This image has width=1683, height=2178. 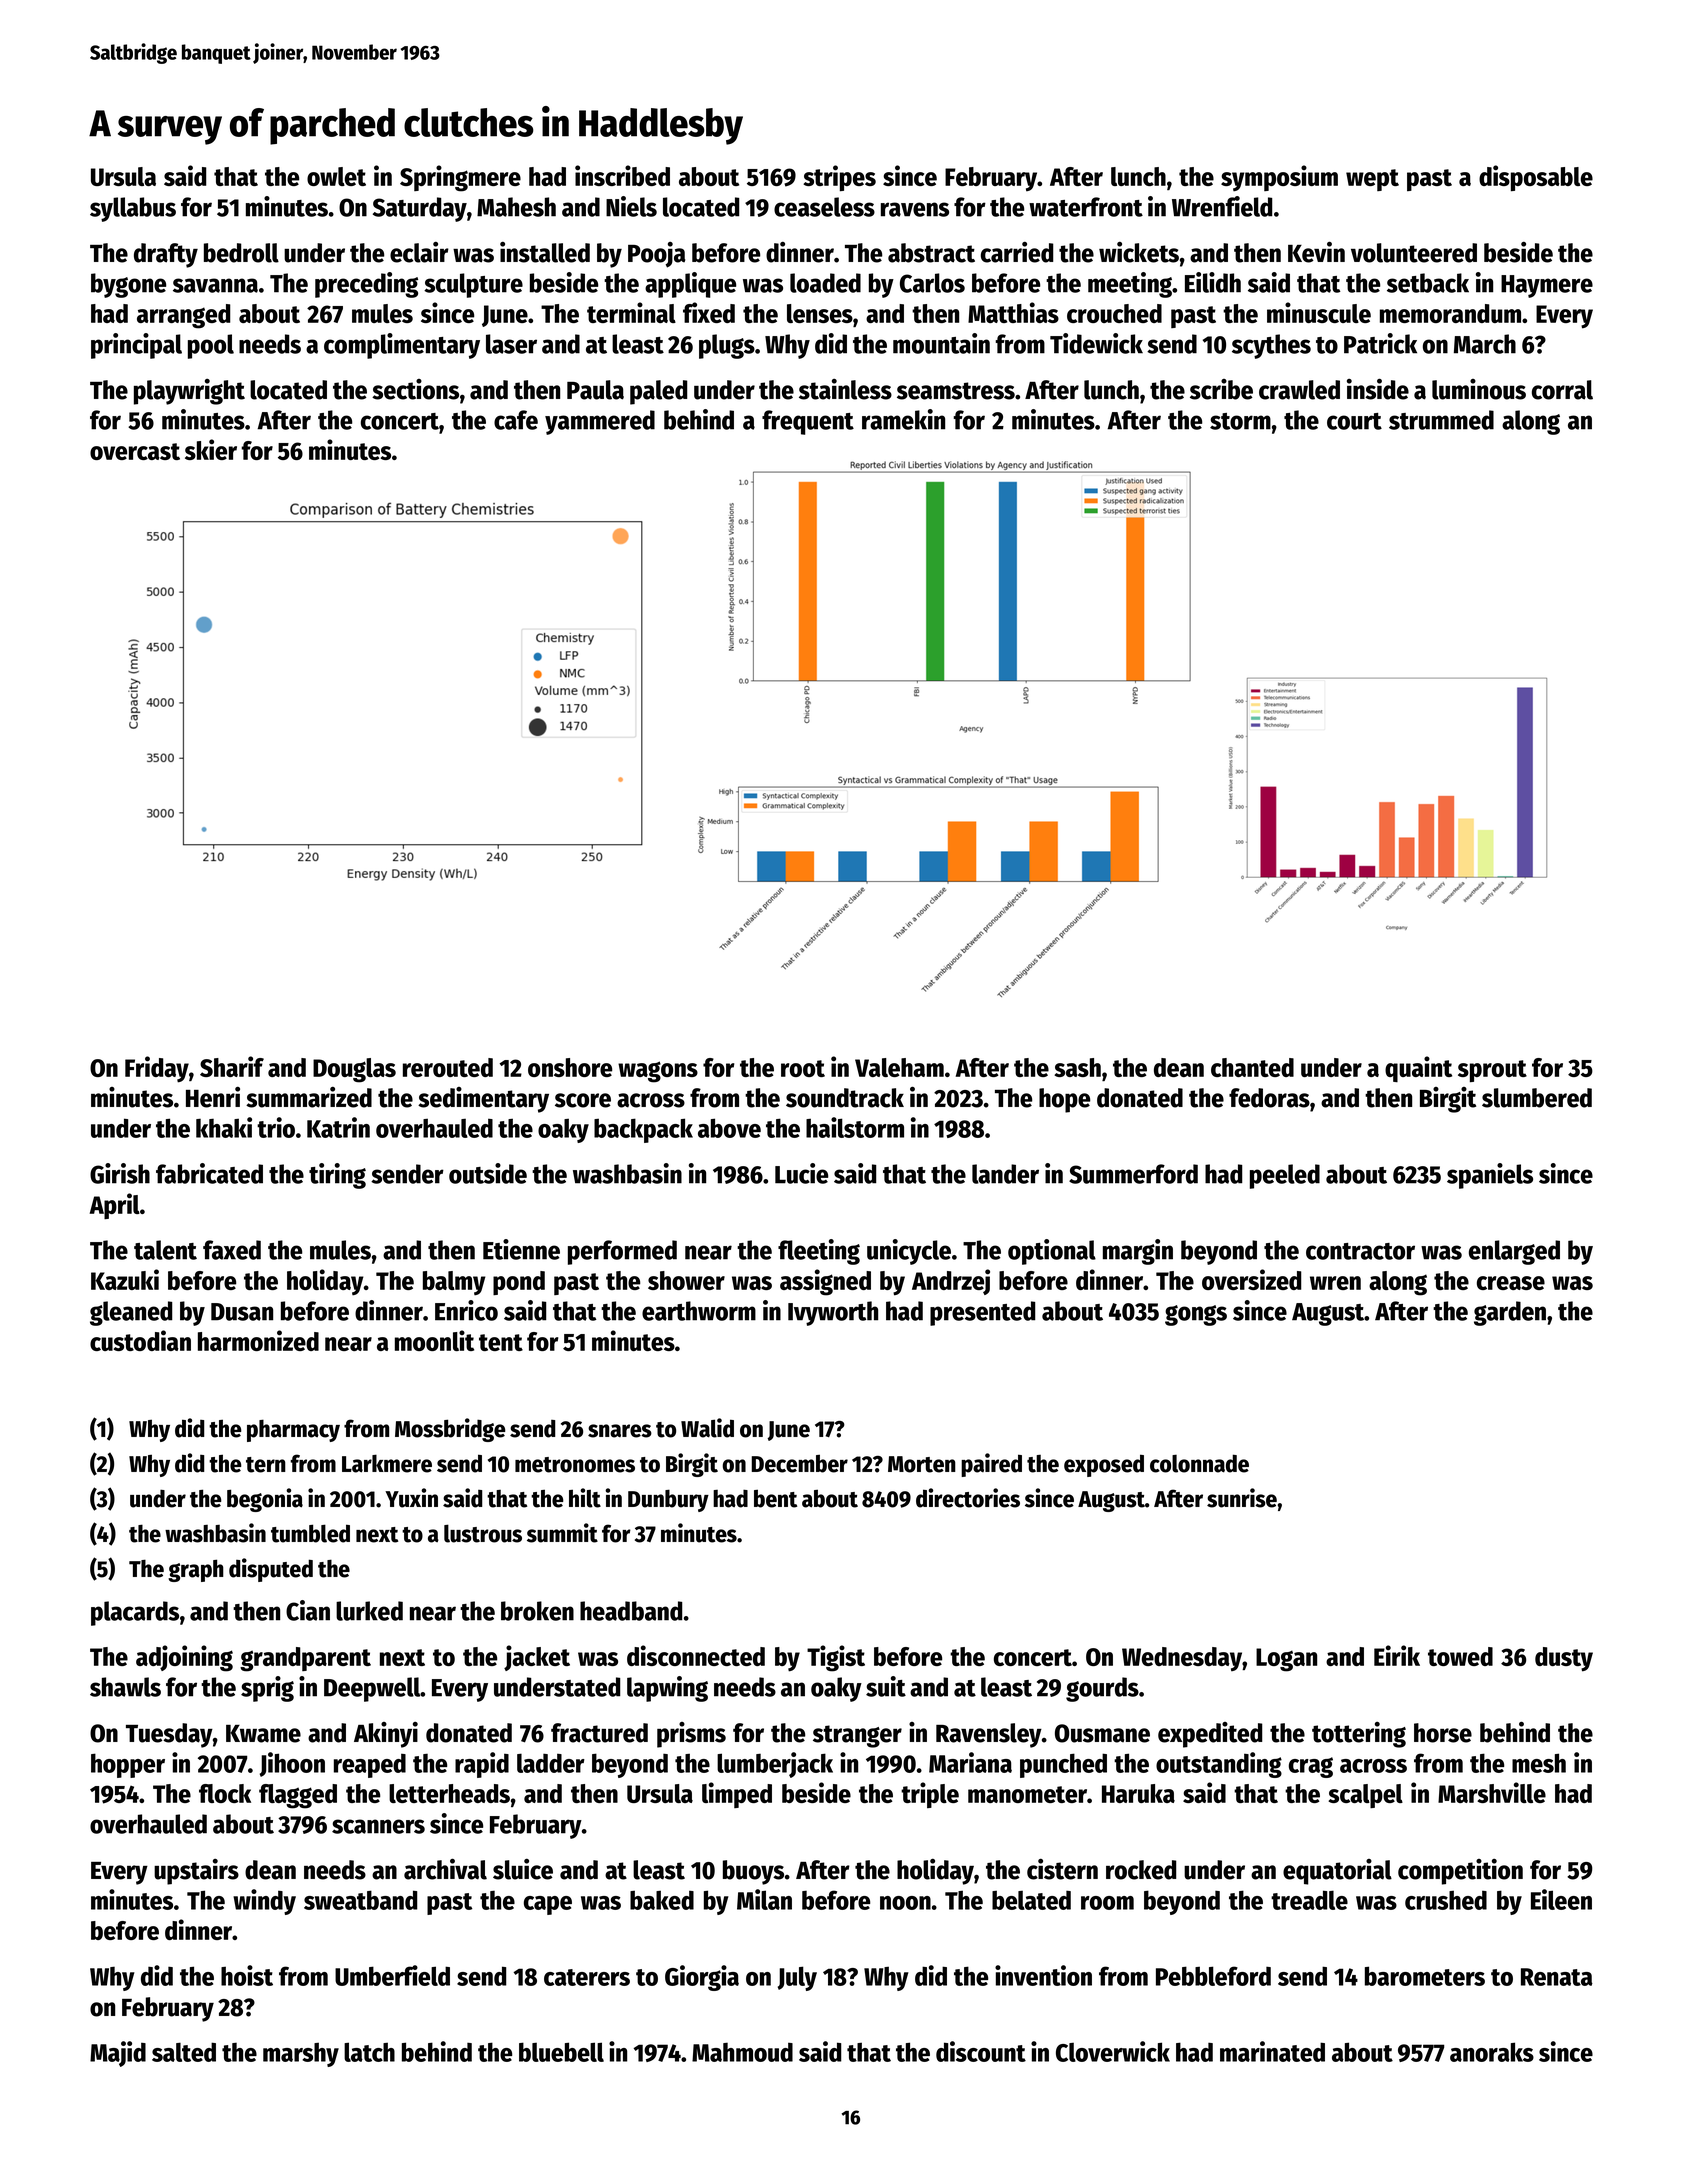 I want to click on shawls, so click(x=125, y=1687).
